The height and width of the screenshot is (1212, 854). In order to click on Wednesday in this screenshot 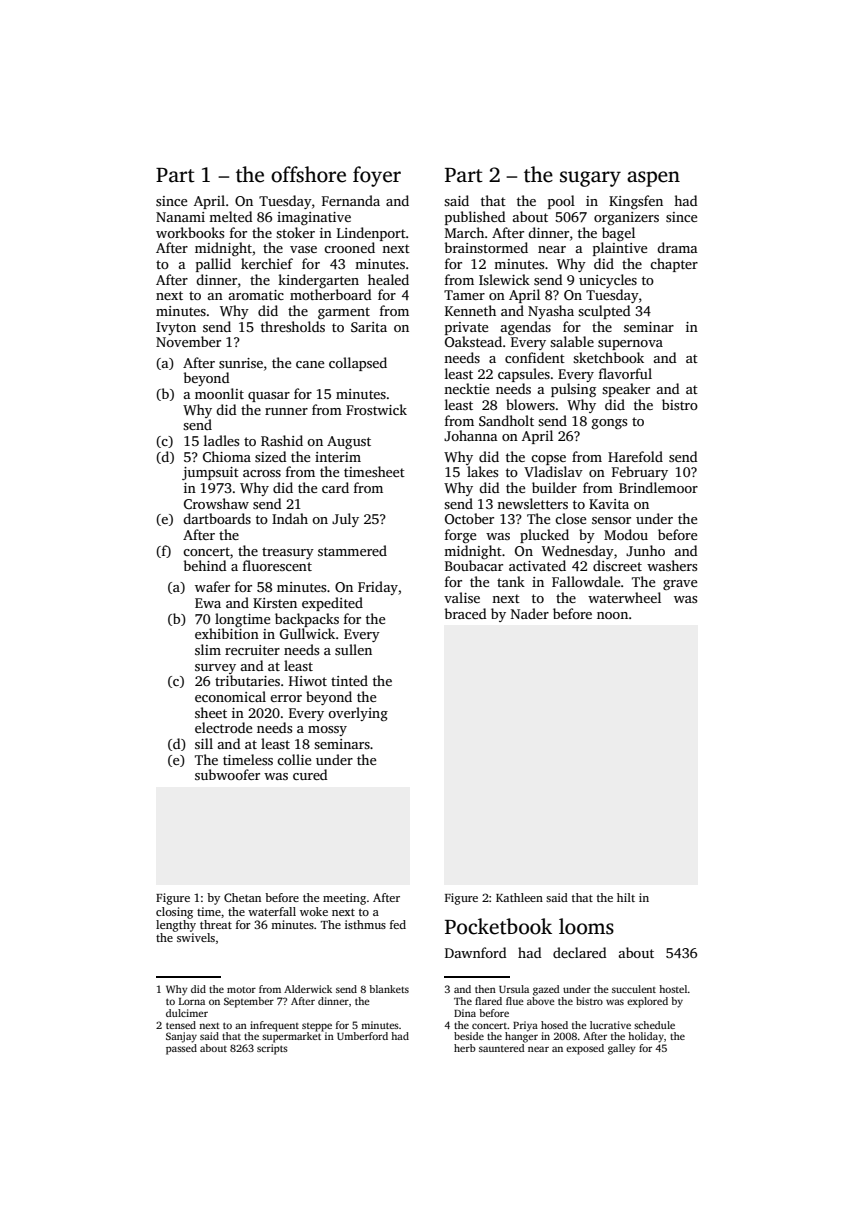, I will do `click(578, 552)`.
